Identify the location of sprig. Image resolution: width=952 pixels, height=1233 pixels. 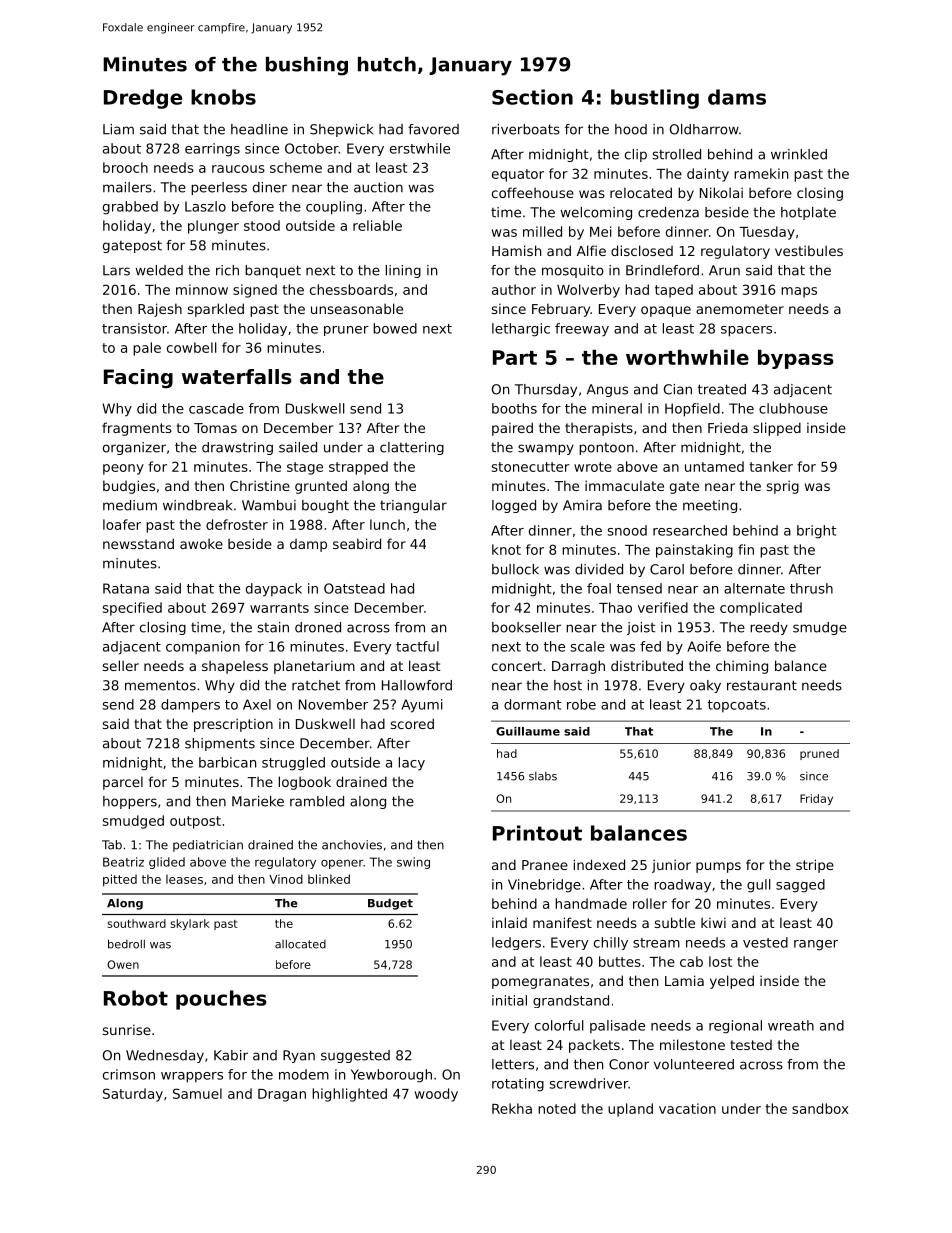
(783, 487).
